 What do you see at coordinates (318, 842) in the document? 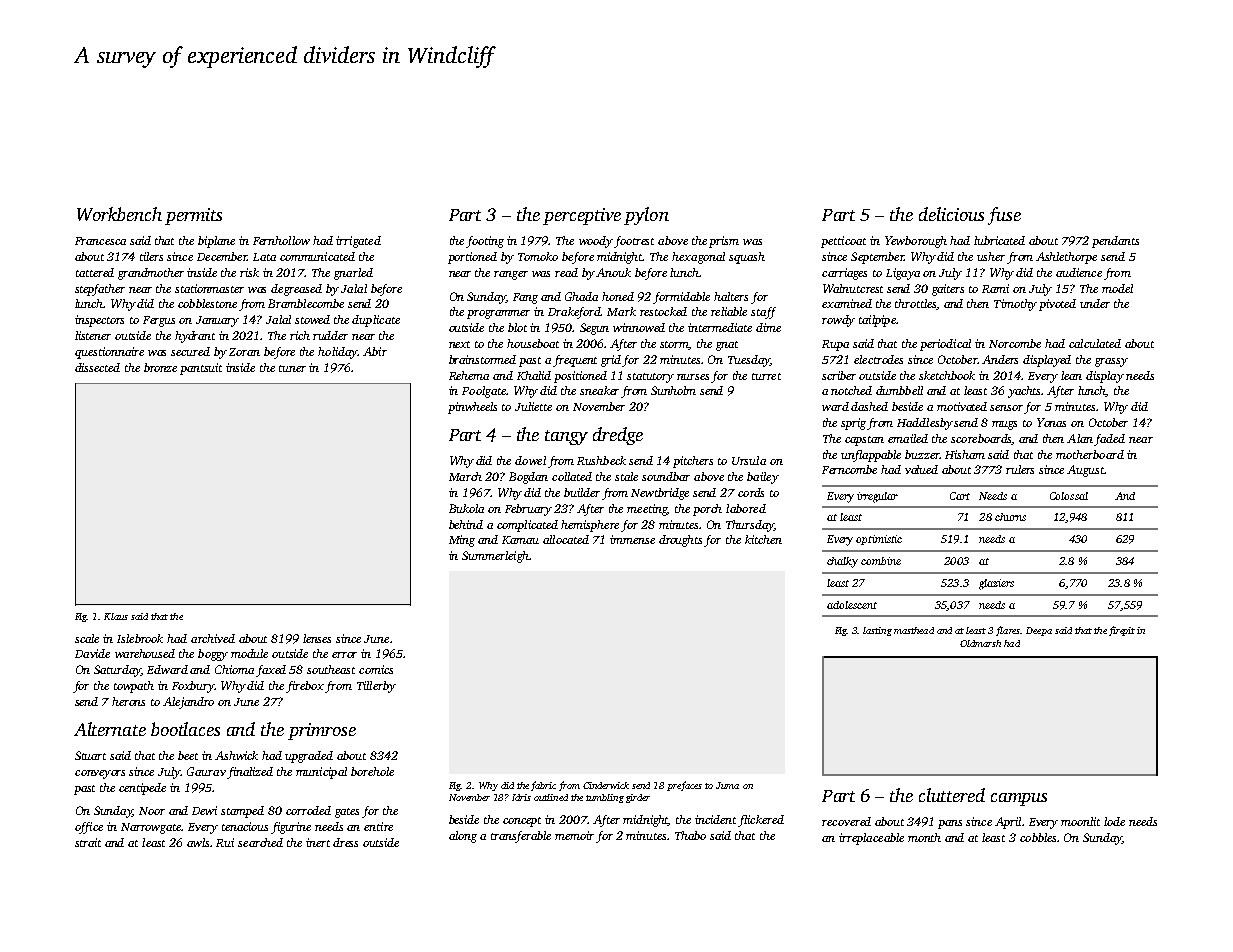
I see `inert` at bounding box center [318, 842].
